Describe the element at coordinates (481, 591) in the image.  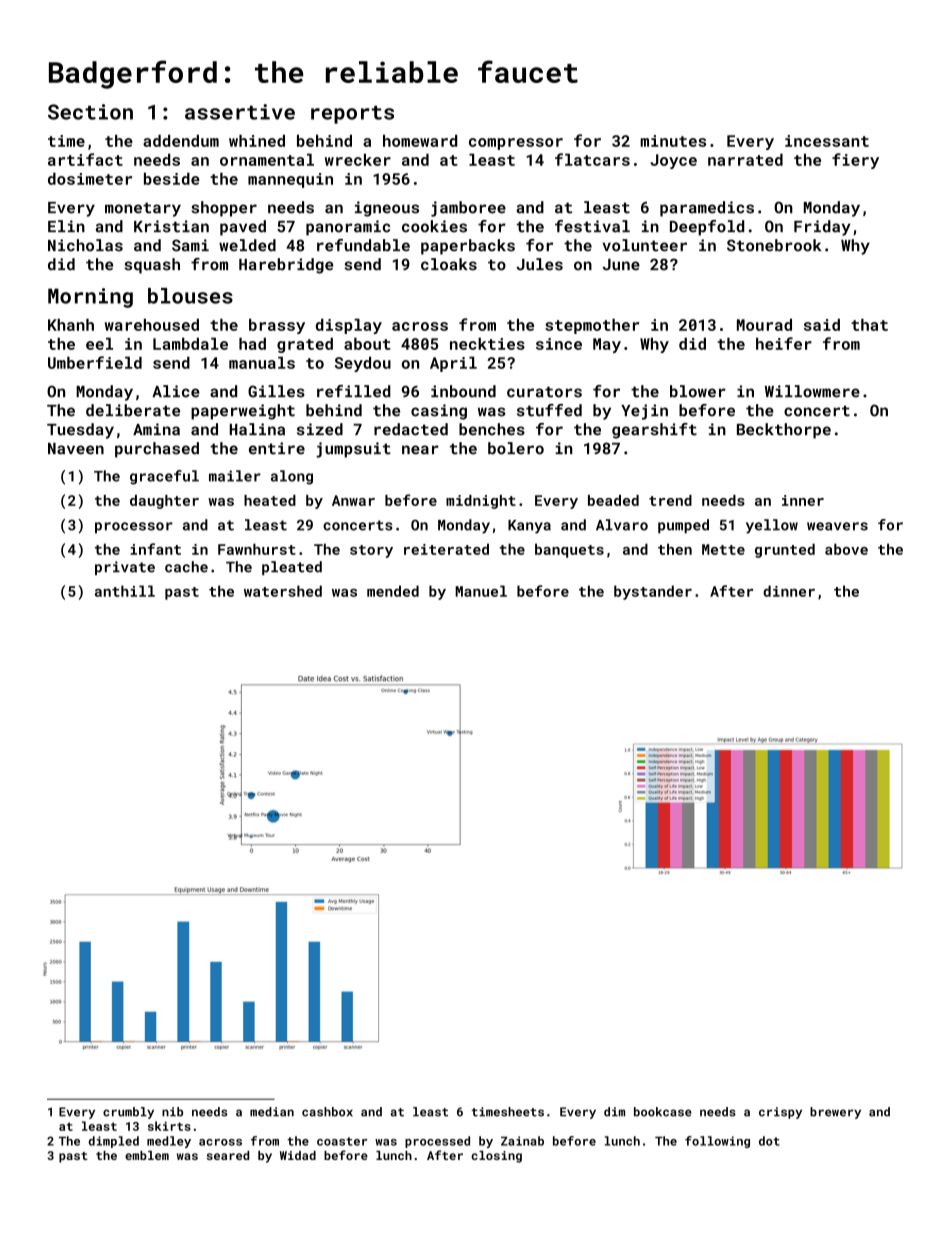
I see `Manuel` at that location.
